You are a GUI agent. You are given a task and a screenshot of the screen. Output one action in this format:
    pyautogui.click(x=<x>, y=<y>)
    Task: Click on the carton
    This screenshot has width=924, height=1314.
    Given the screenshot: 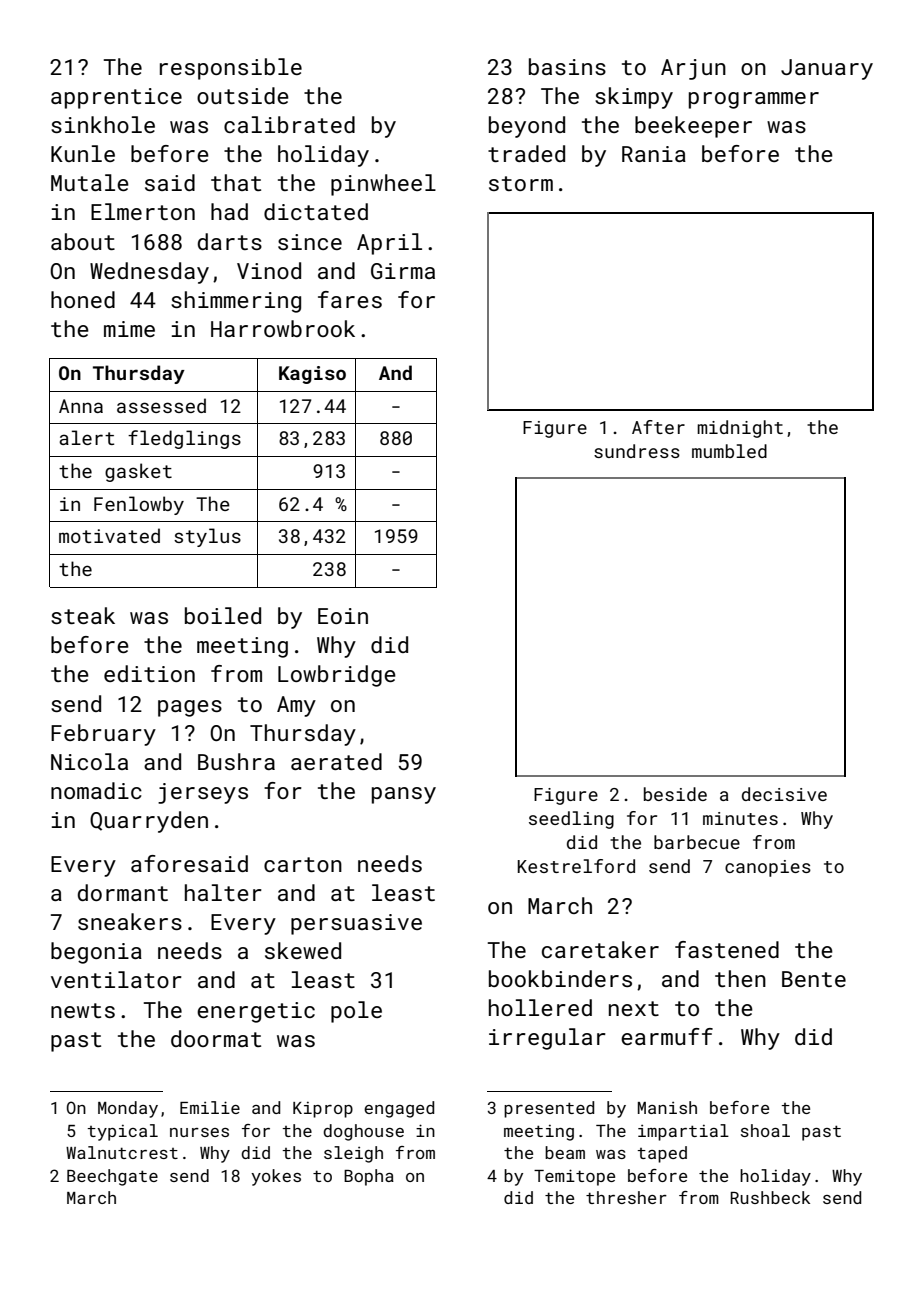 What is the action you would take?
    pyautogui.click(x=303, y=864)
